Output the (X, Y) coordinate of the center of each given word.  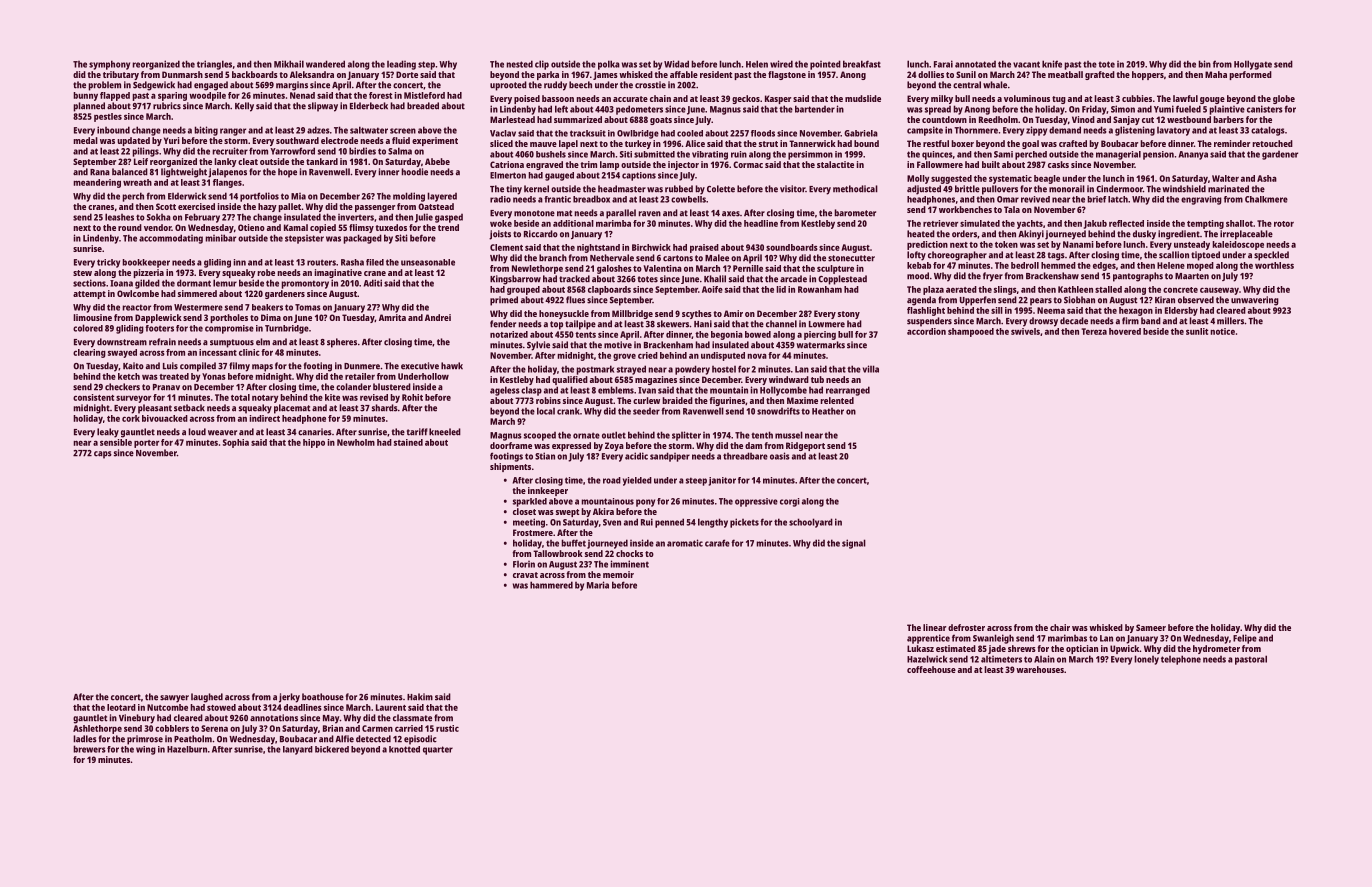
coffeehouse (931, 669)
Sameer (1151, 627)
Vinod (1083, 119)
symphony (109, 65)
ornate (586, 435)
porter (146, 444)
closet (524, 511)
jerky (289, 698)
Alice (695, 143)
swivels (1025, 331)
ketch (129, 376)
